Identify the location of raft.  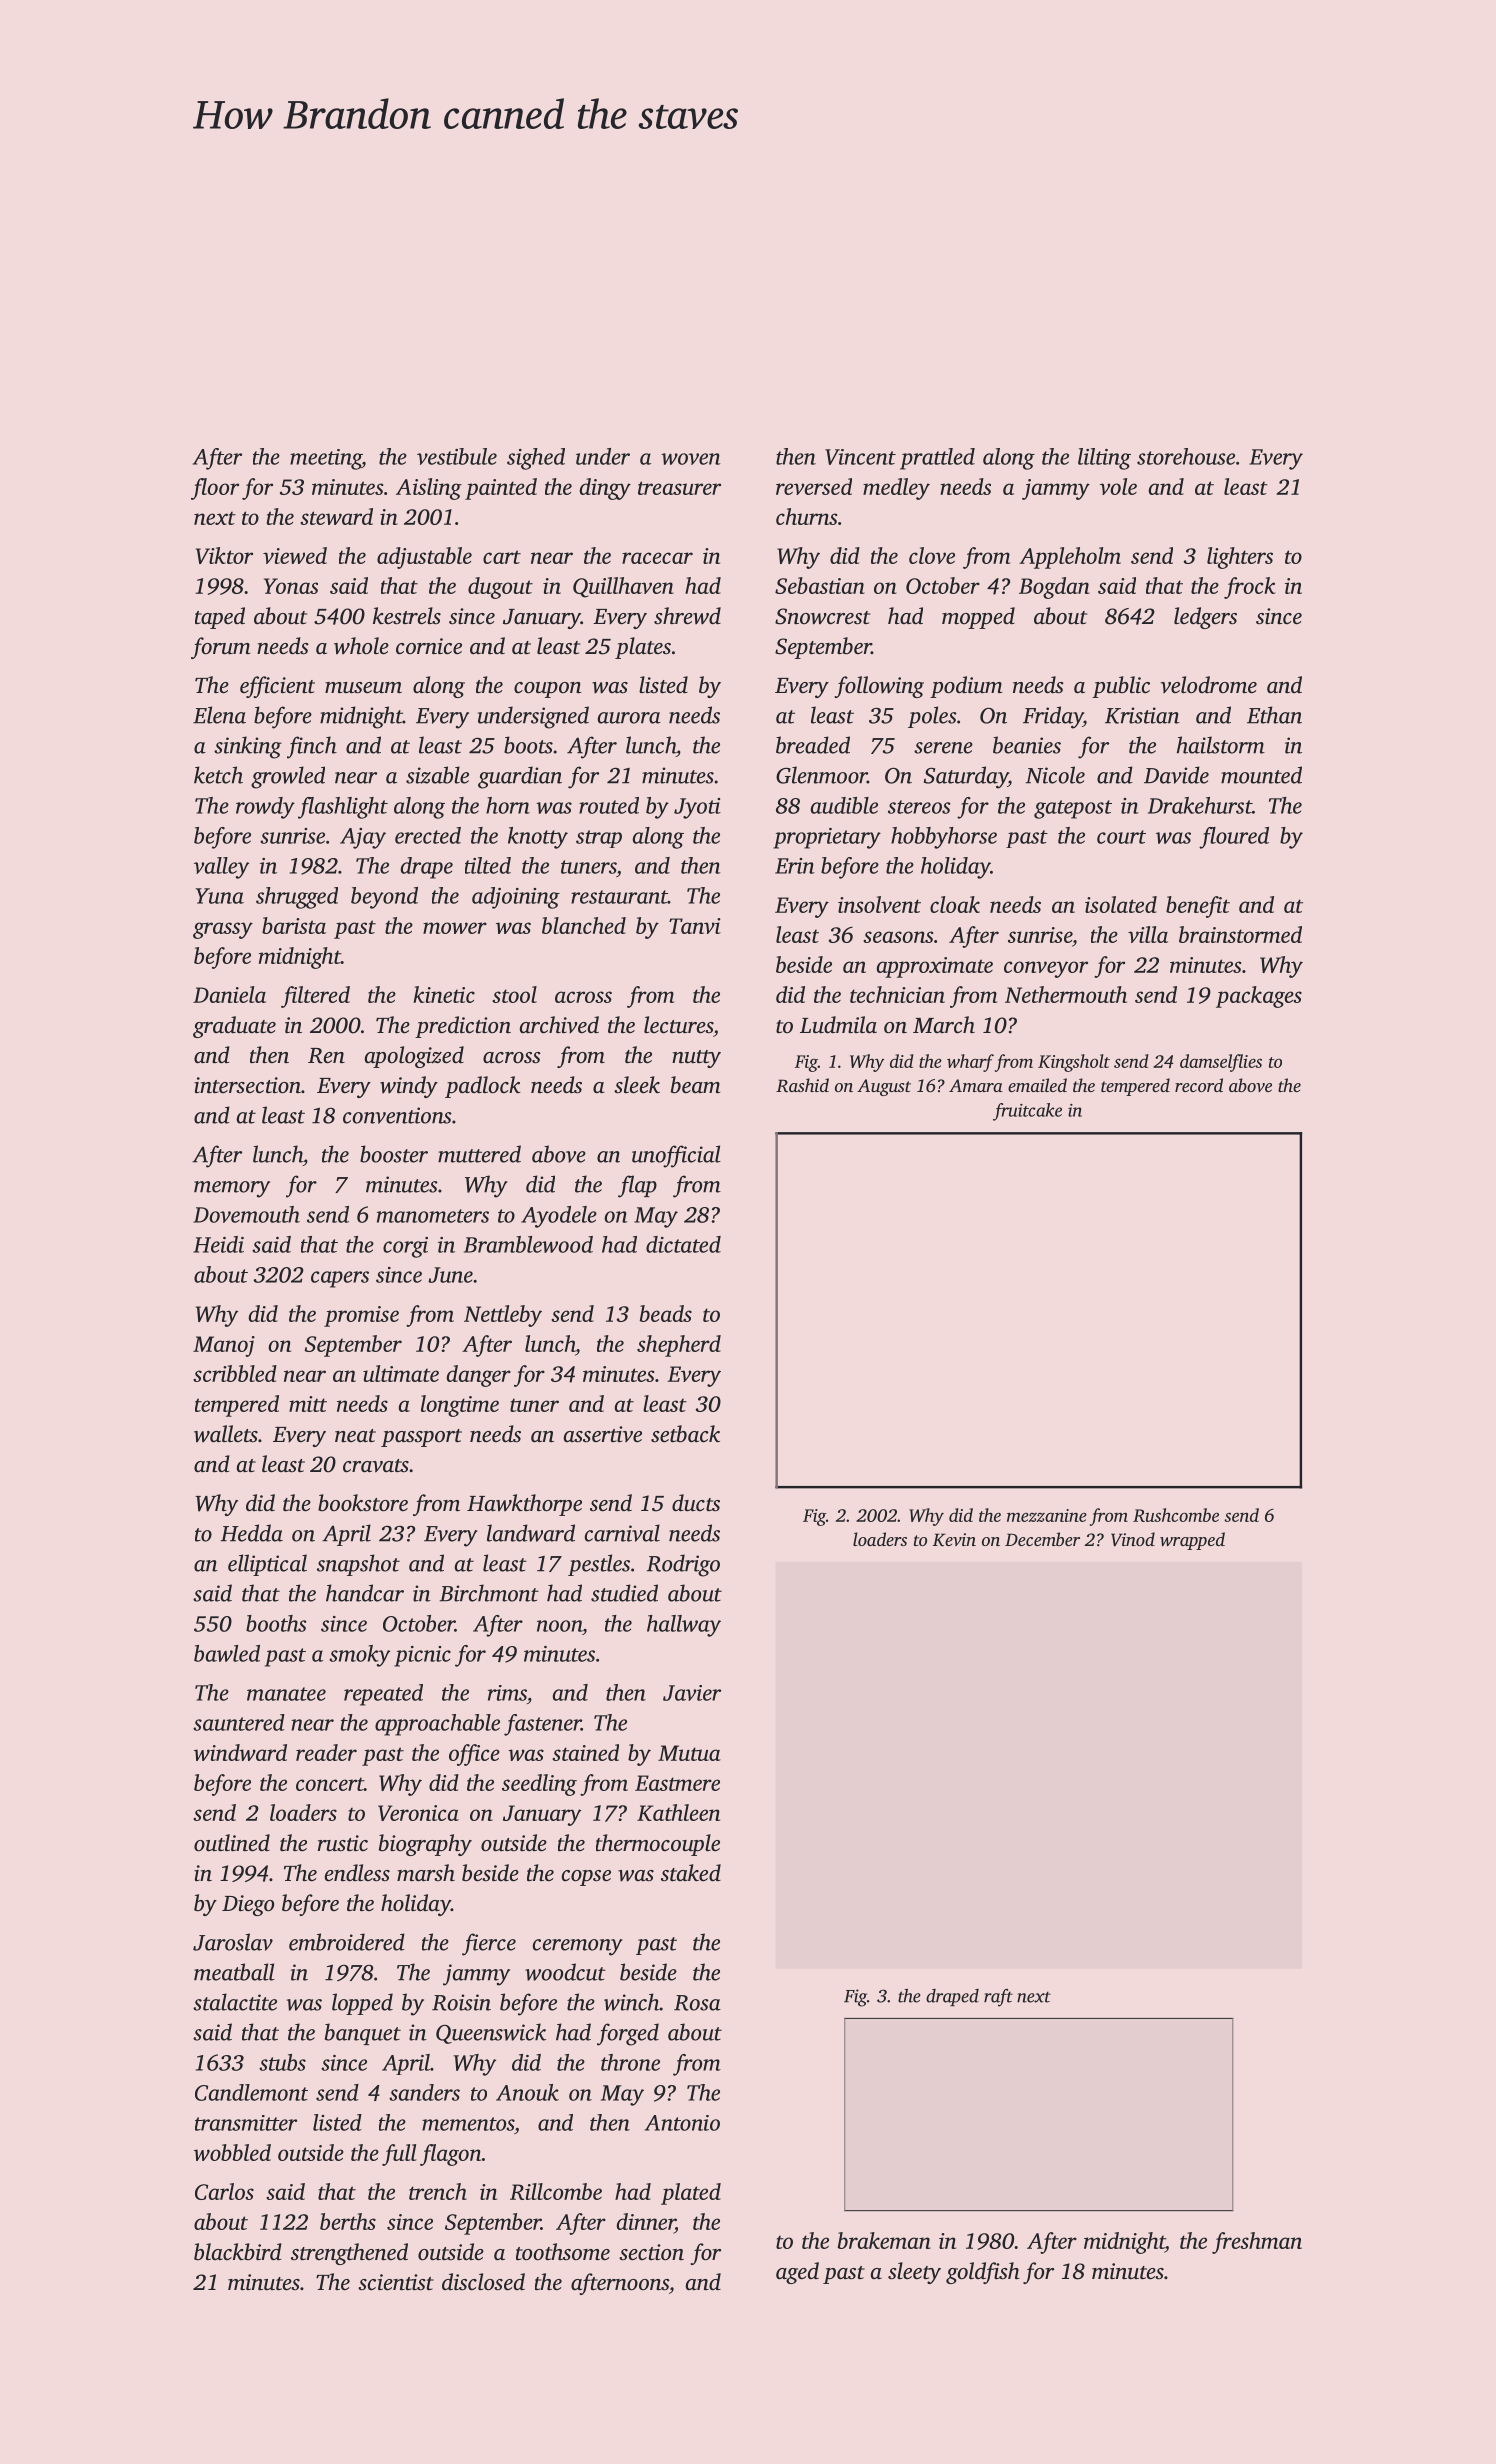
(998, 1998).
